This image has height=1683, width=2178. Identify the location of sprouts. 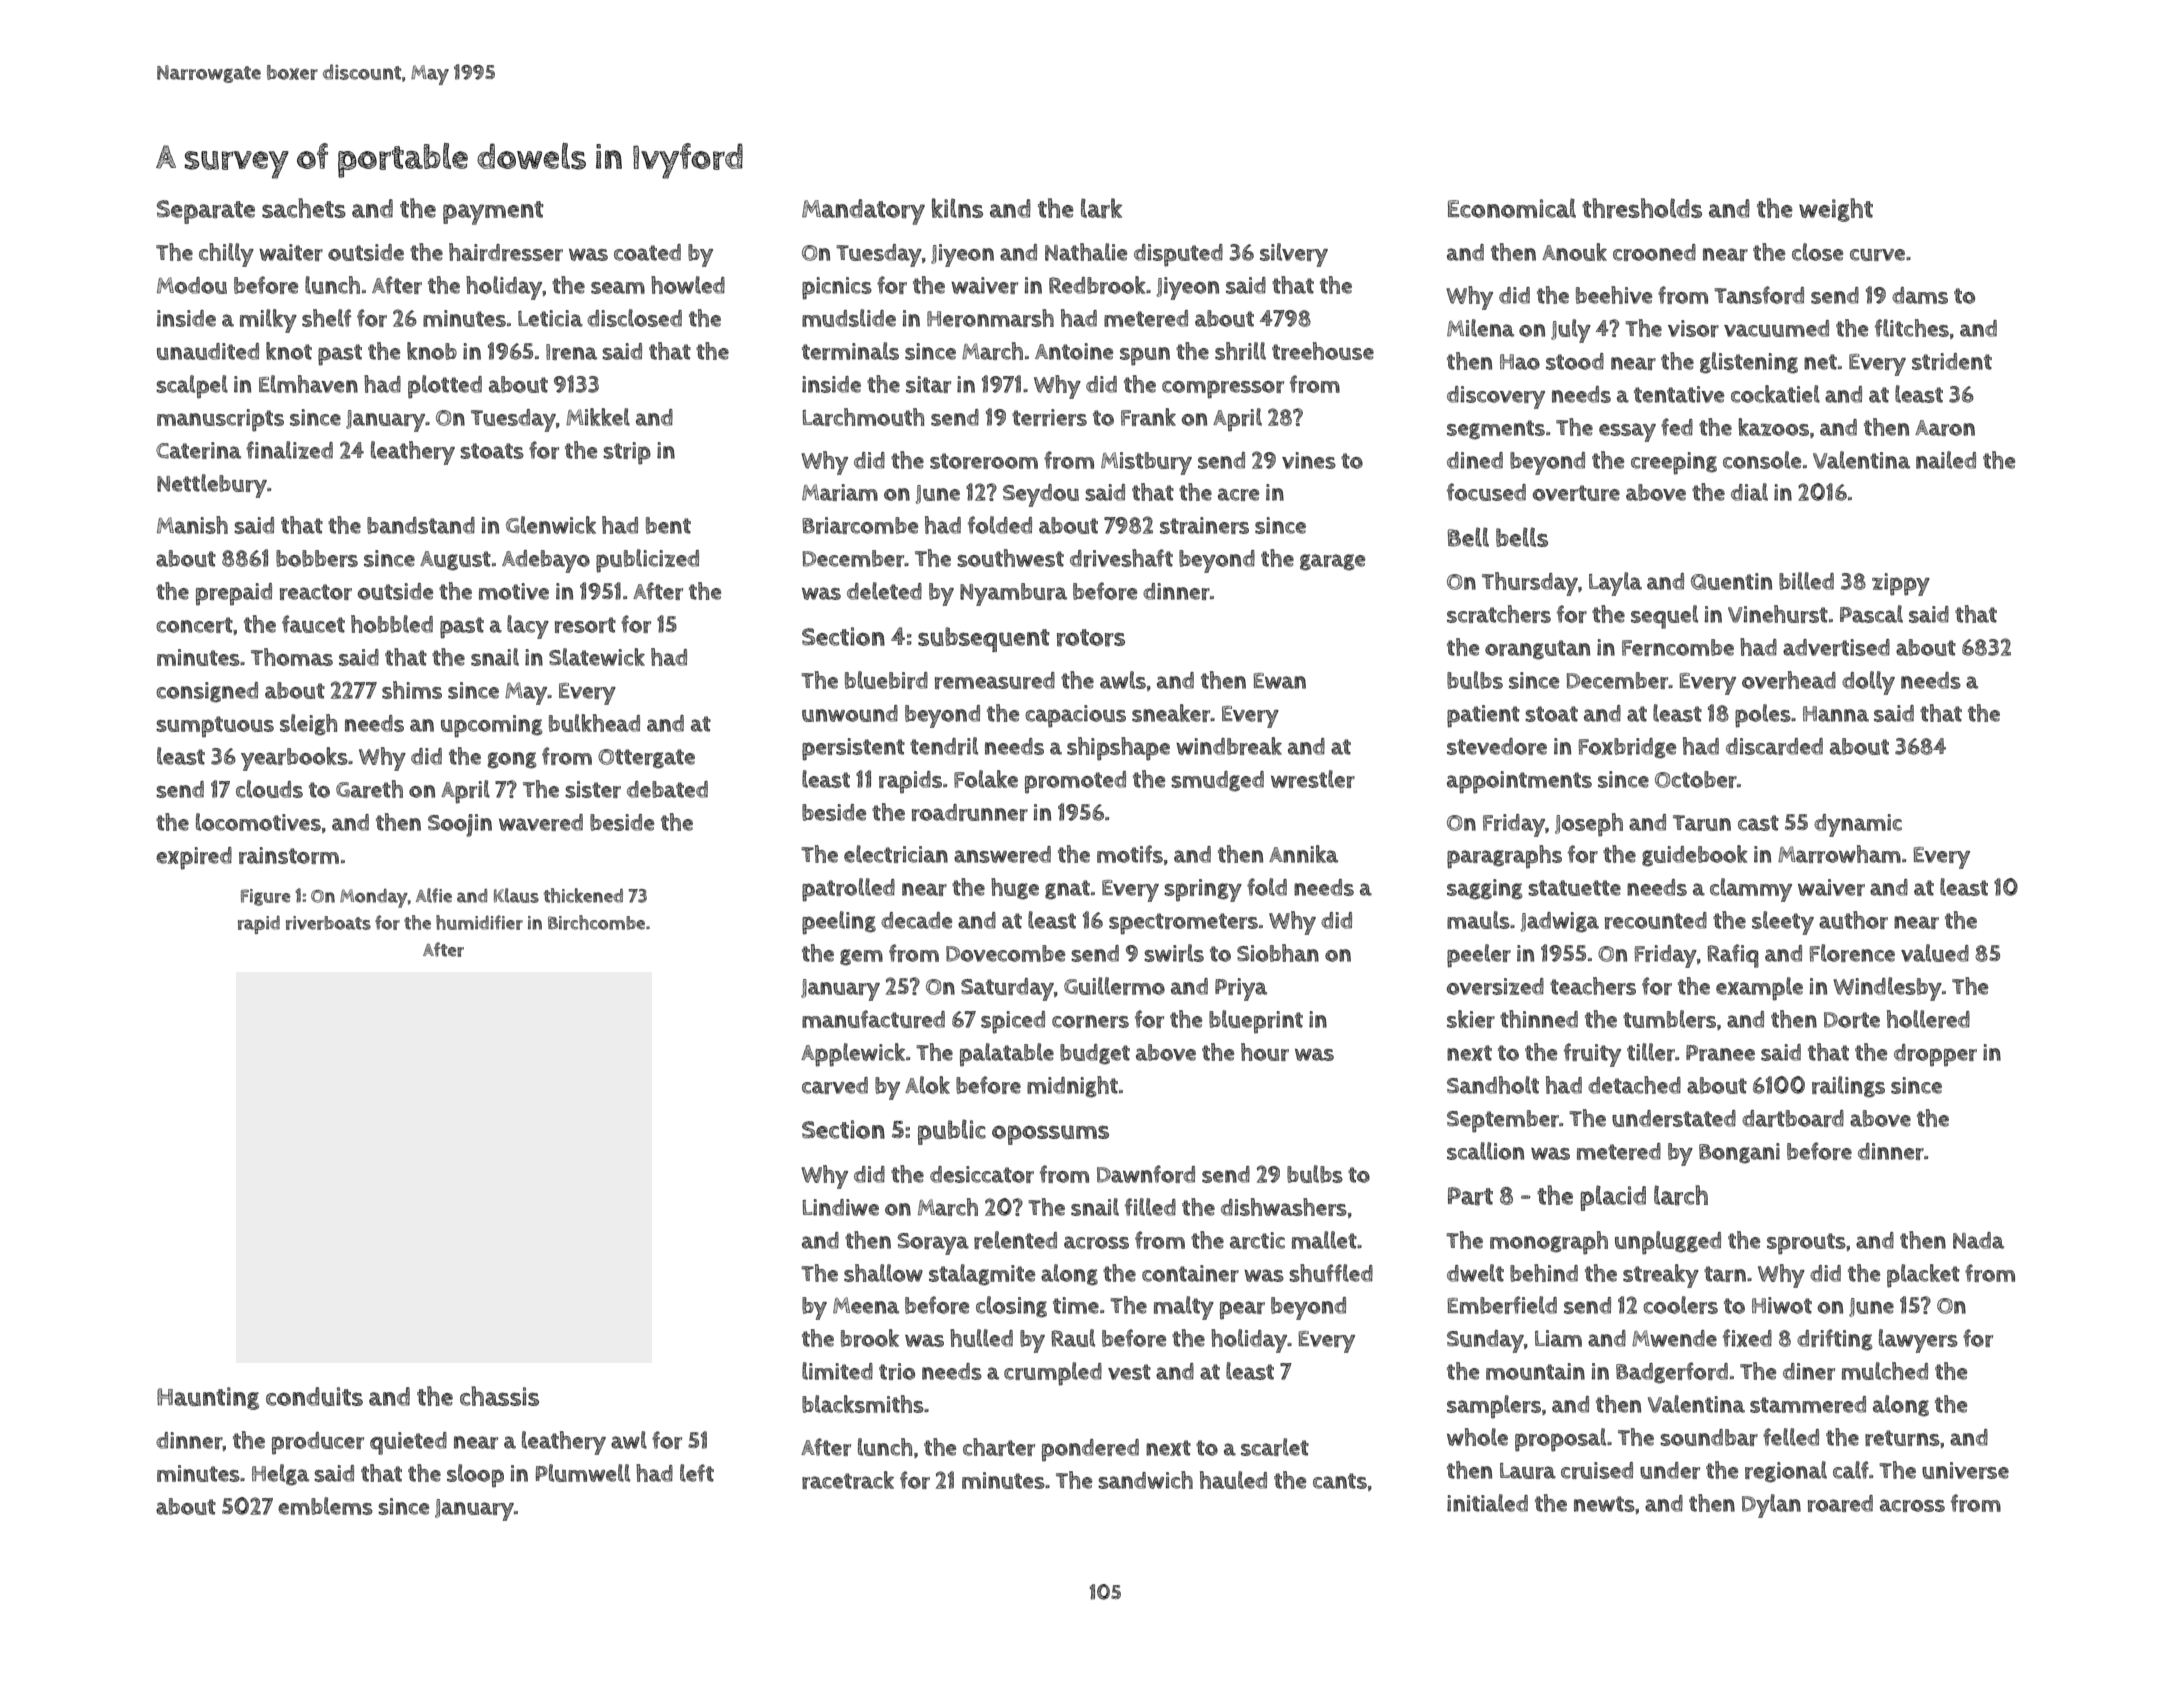
(1806, 1244).
